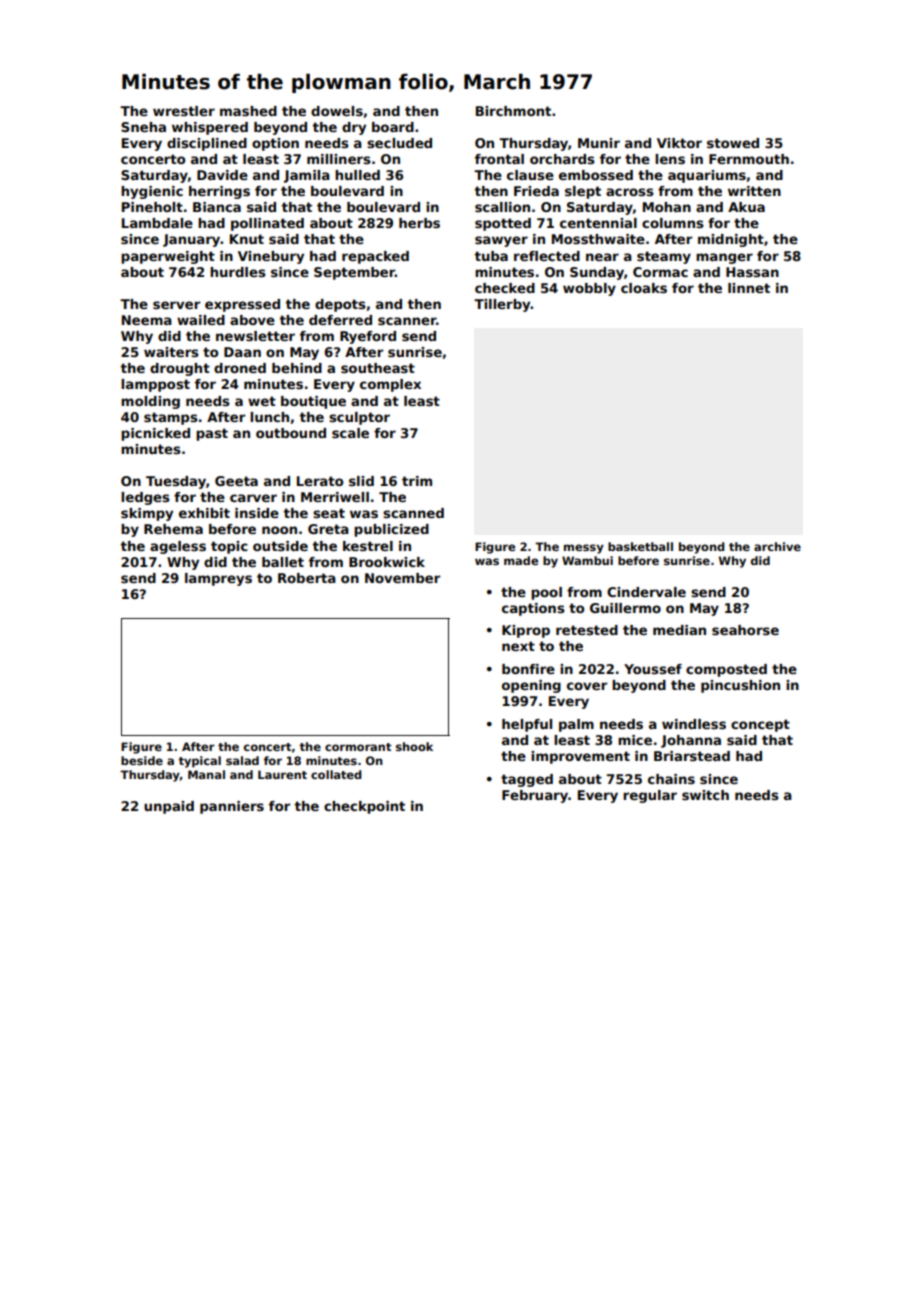 The width and height of the page is (924, 1308). What do you see at coordinates (393, 127) in the page?
I see `board` at bounding box center [393, 127].
